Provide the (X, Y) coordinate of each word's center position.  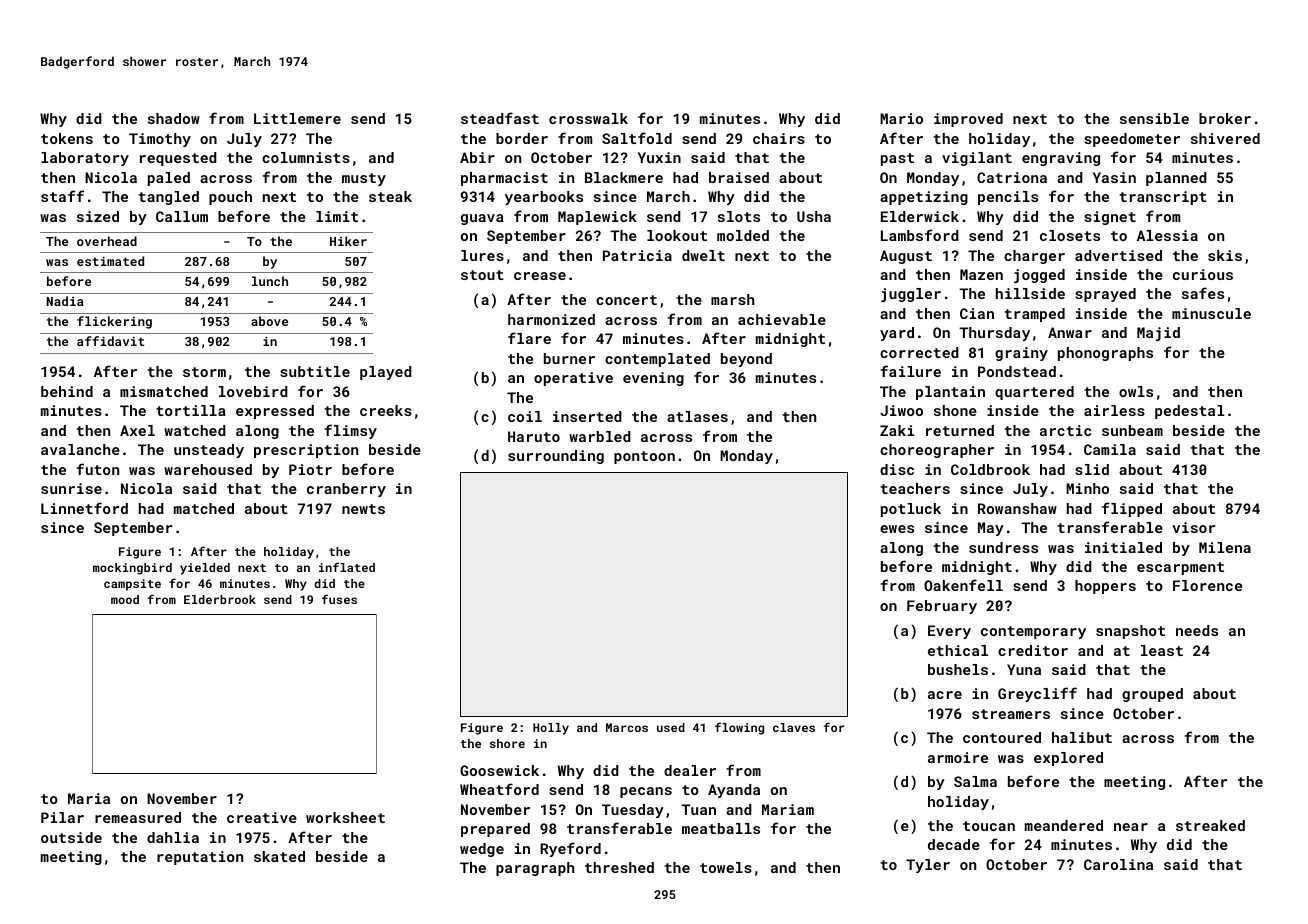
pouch (230, 198)
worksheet (345, 817)
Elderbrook (220, 599)
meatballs (721, 828)
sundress (1003, 547)
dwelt (703, 255)
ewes (897, 529)
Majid (1158, 334)
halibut (1082, 737)
